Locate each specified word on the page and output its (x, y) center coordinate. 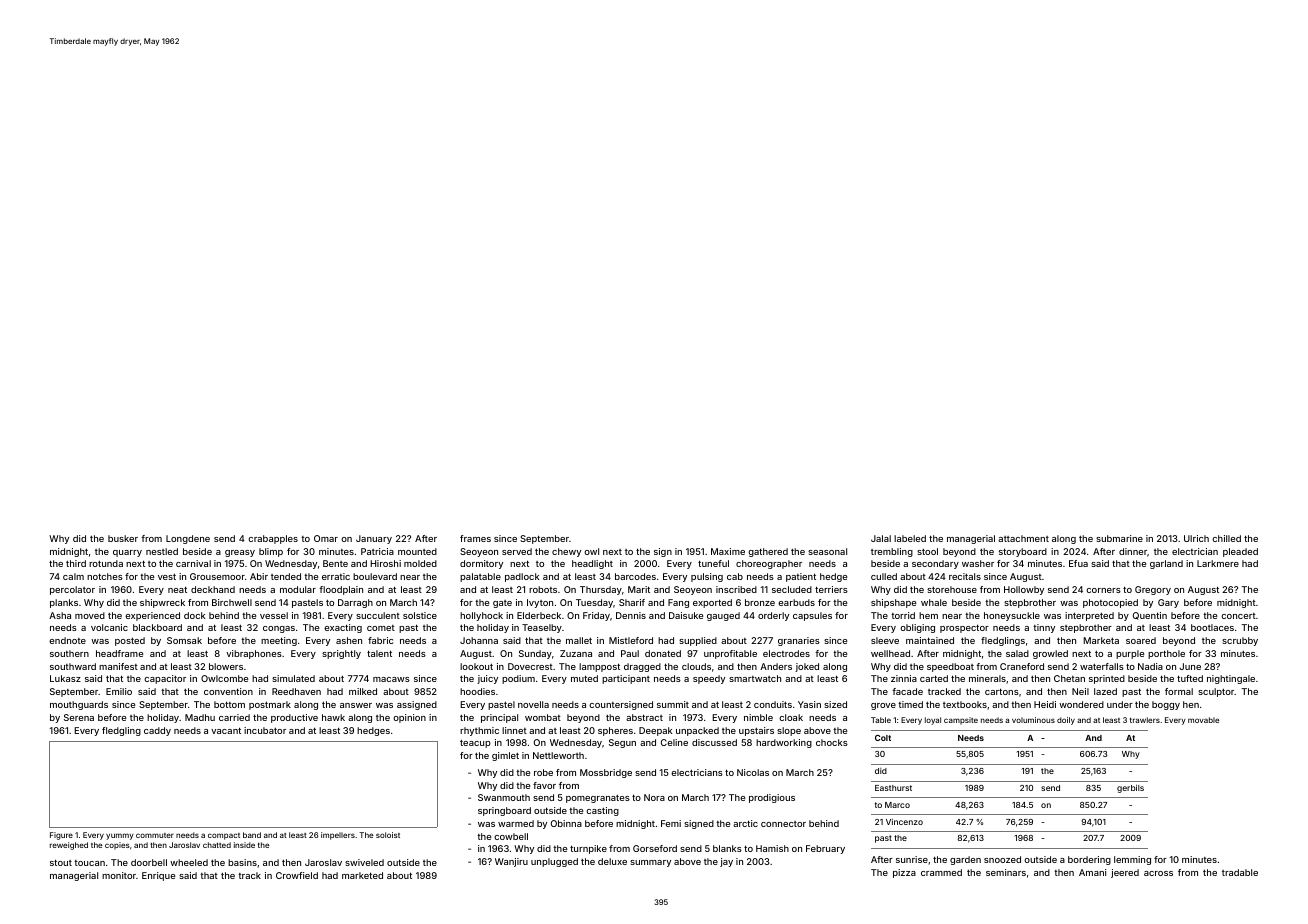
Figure (61, 836)
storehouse (952, 589)
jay (726, 862)
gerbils (1130, 788)
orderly (773, 616)
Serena (79, 717)
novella (533, 704)
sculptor (1216, 692)
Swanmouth (504, 797)
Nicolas (753, 772)
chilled (1226, 538)
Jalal (881, 538)
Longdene (188, 539)
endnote (67, 640)
